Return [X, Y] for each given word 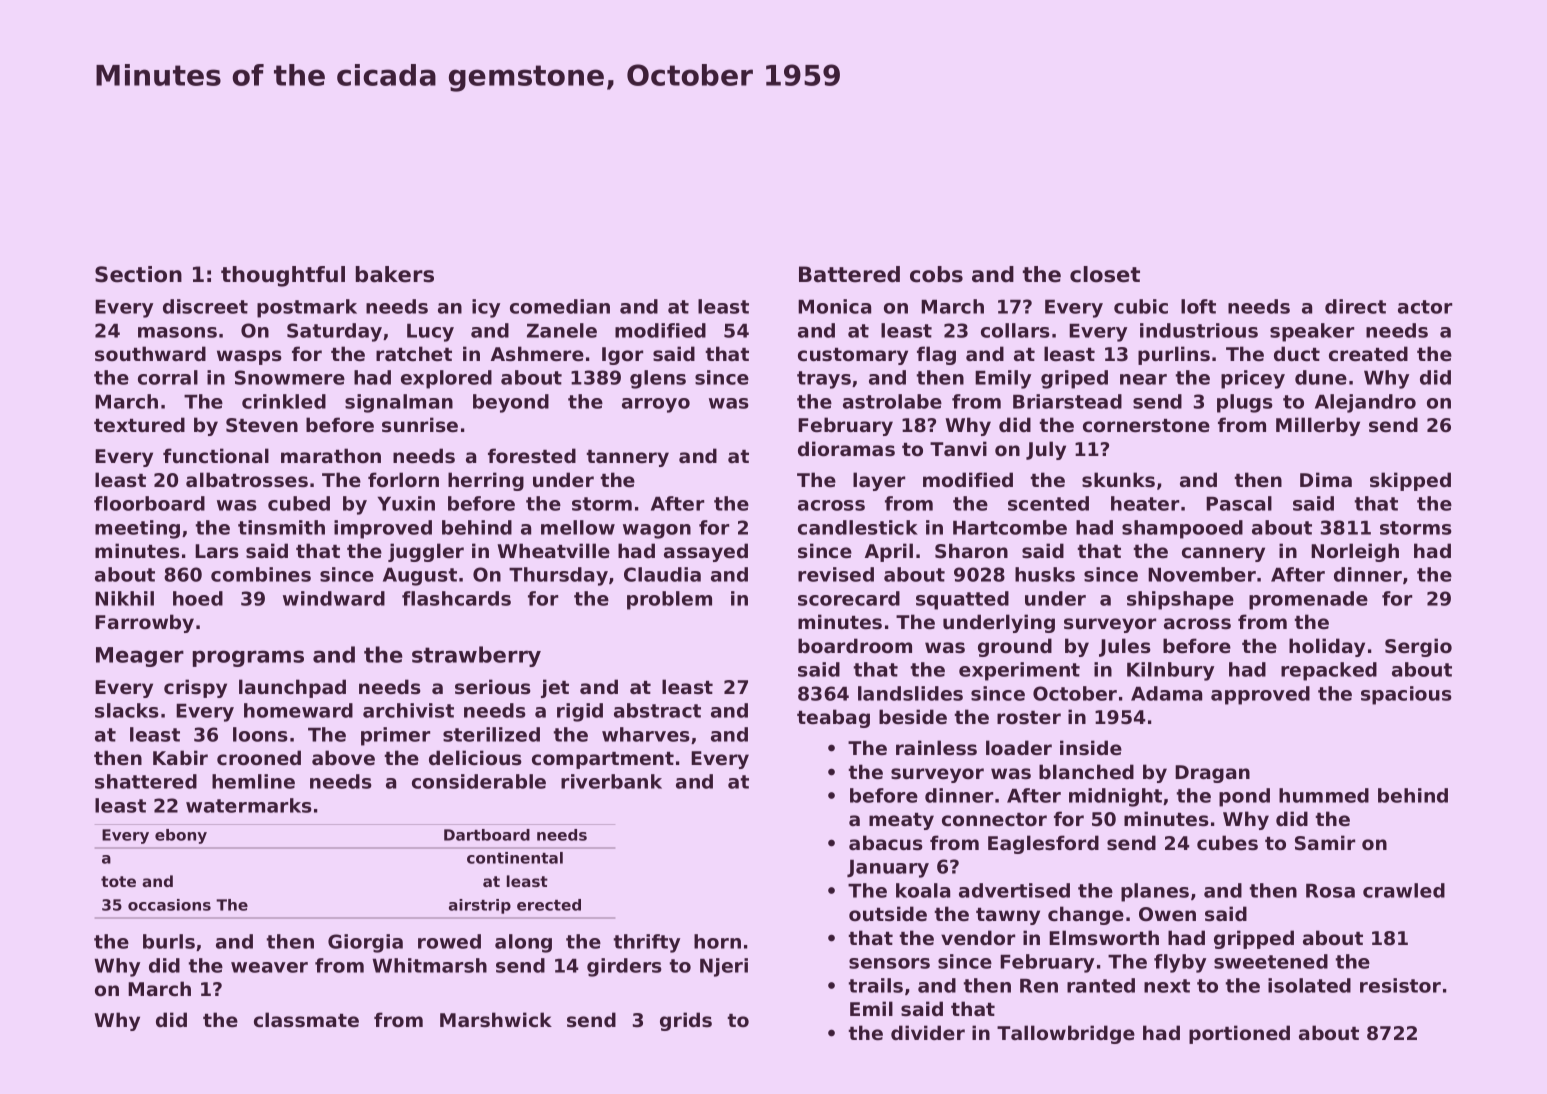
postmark [307, 308]
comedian [560, 306]
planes [1155, 892]
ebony [181, 836]
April [889, 552]
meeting [137, 529]
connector [994, 820]
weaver [269, 967]
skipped [1410, 481]
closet [1105, 274]
